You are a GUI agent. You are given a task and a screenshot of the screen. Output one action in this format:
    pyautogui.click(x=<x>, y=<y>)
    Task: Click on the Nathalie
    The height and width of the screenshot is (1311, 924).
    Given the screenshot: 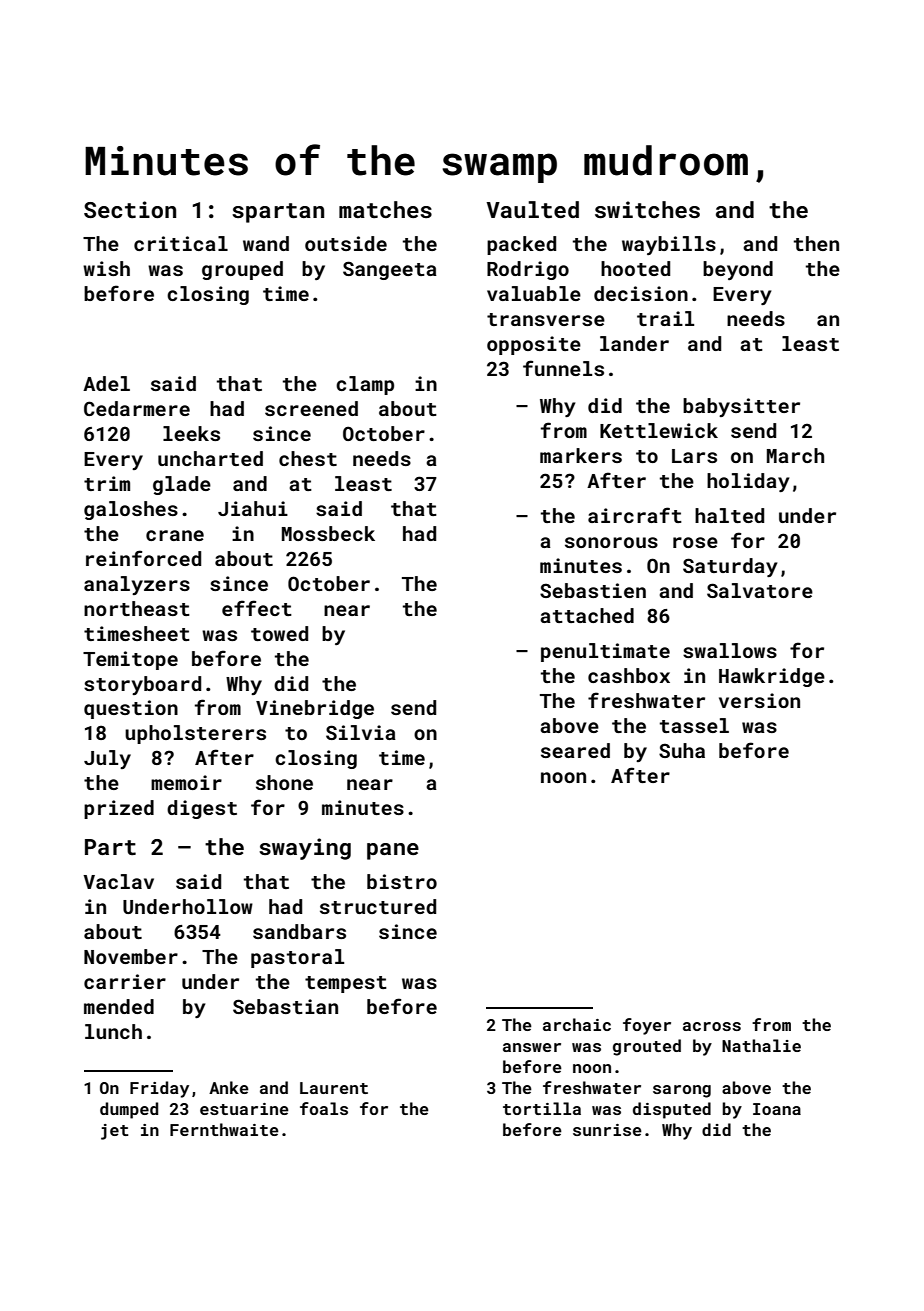 What is the action you would take?
    pyautogui.click(x=761, y=1045)
